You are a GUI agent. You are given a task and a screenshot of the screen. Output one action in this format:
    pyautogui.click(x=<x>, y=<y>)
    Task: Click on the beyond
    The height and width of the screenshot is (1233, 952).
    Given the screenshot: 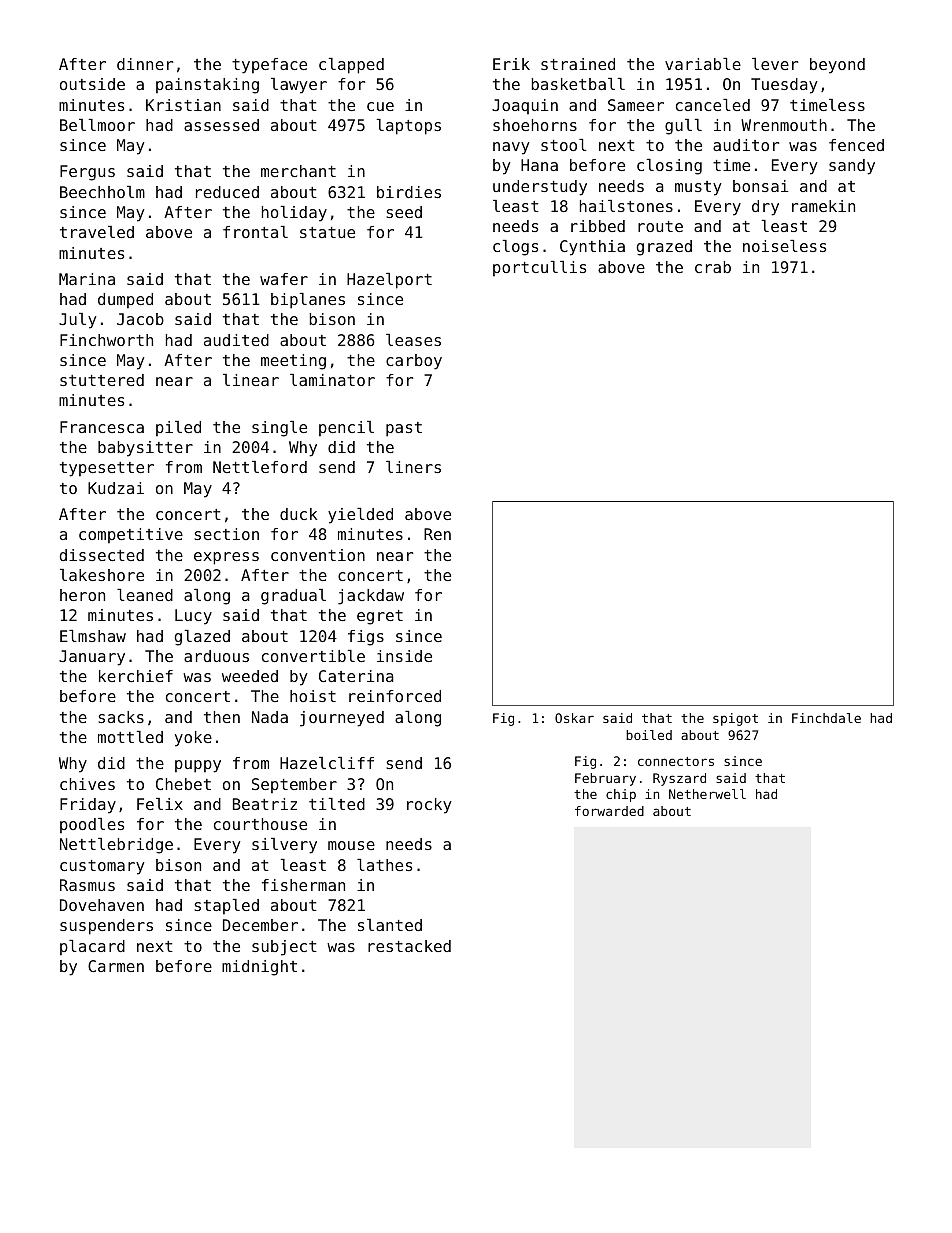 What is the action you would take?
    pyautogui.click(x=837, y=66)
